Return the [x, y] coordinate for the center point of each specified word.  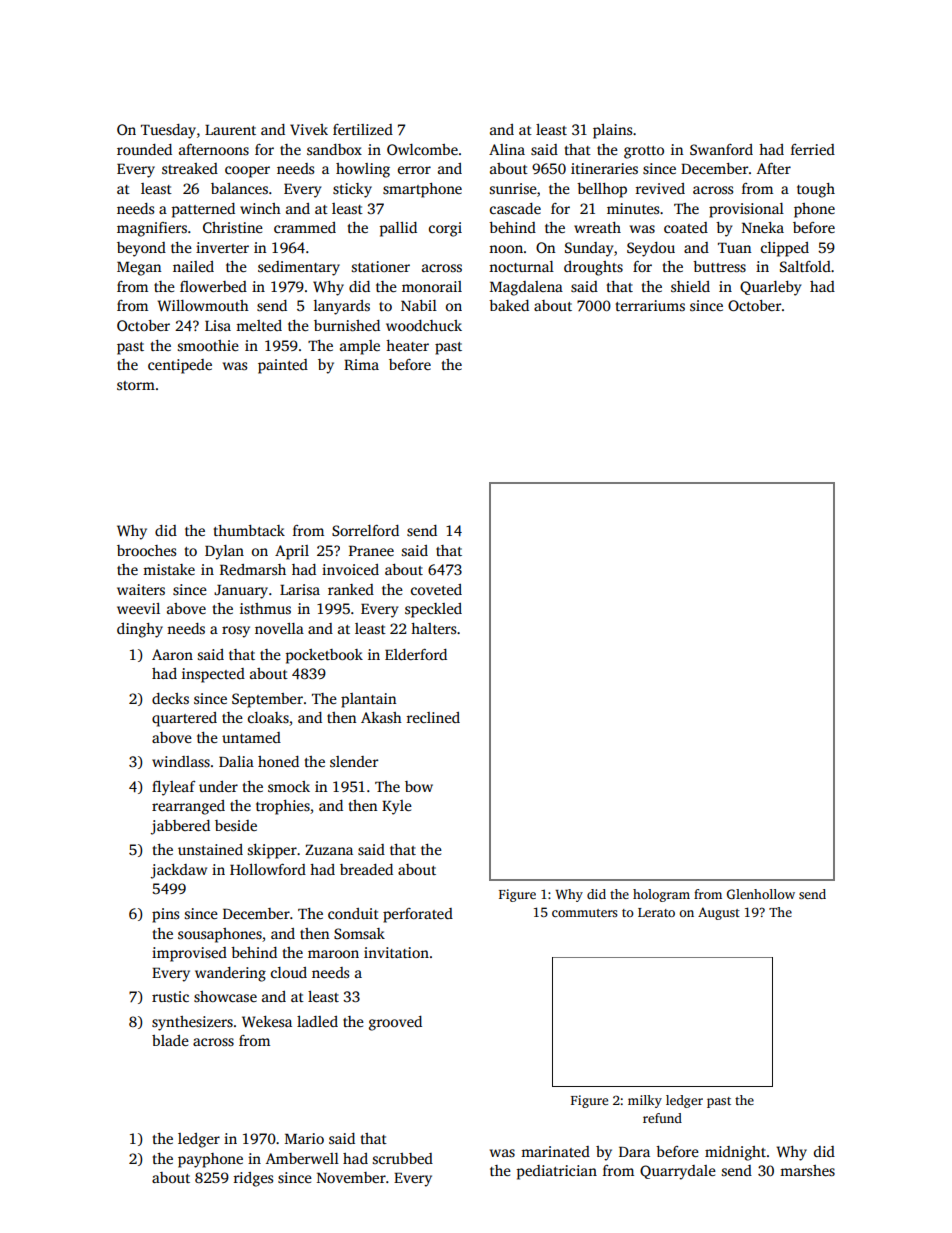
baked [509, 305]
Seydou [651, 249]
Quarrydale [678, 1172]
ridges [253, 1179]
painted [283, 366]
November [351, 1177]
